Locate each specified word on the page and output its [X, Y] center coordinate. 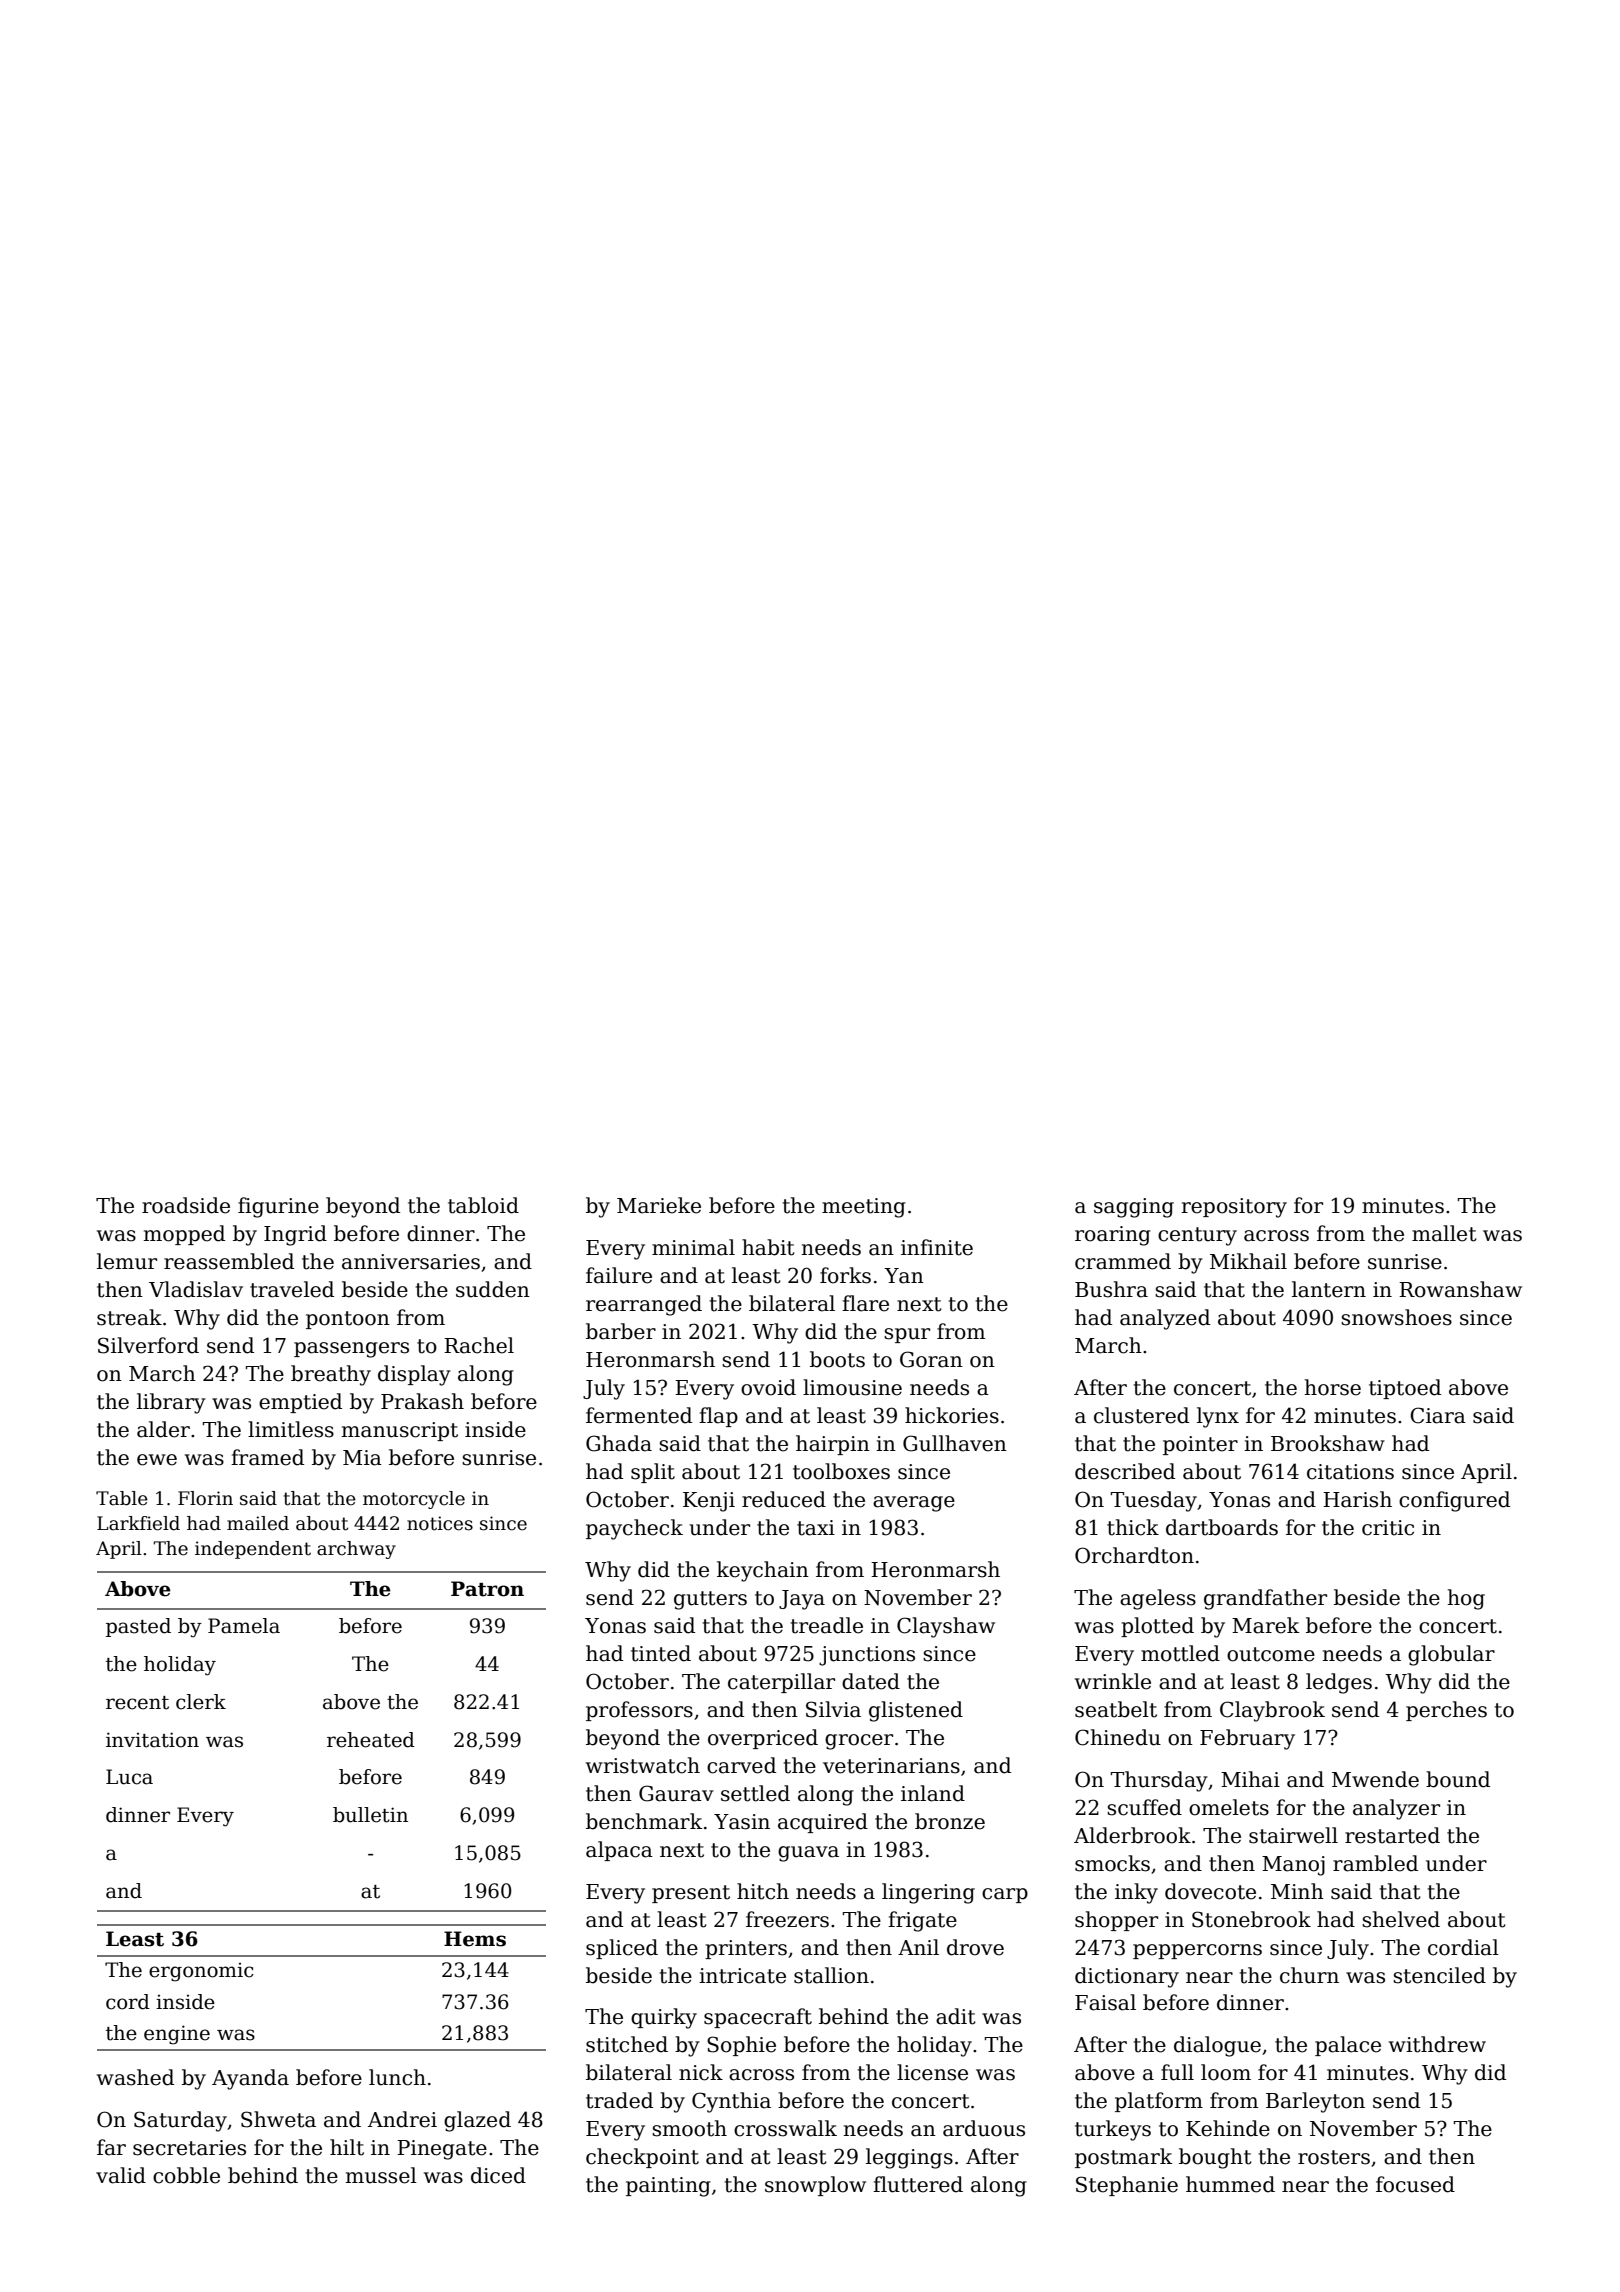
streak [129, 1317]
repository [1234, 1208]
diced [498, 2175]
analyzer [1396, 1809]
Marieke [659, 1205]
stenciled [1439, 1975]
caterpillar [781, 1683]
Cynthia [731, 2102]
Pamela [244, 1626]
